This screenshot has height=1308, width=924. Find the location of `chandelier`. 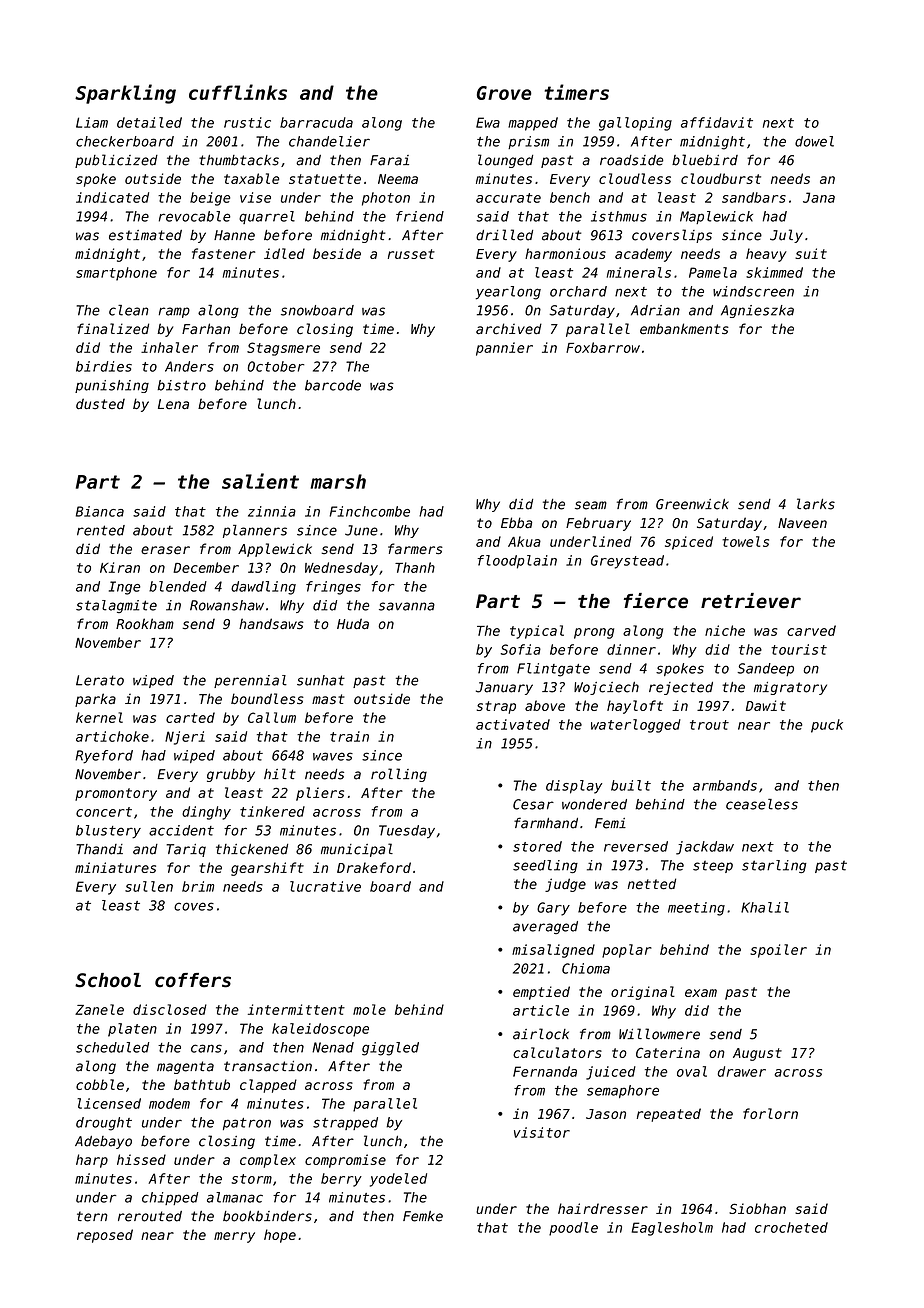

chandelier is located at coordinates (329, 141).
